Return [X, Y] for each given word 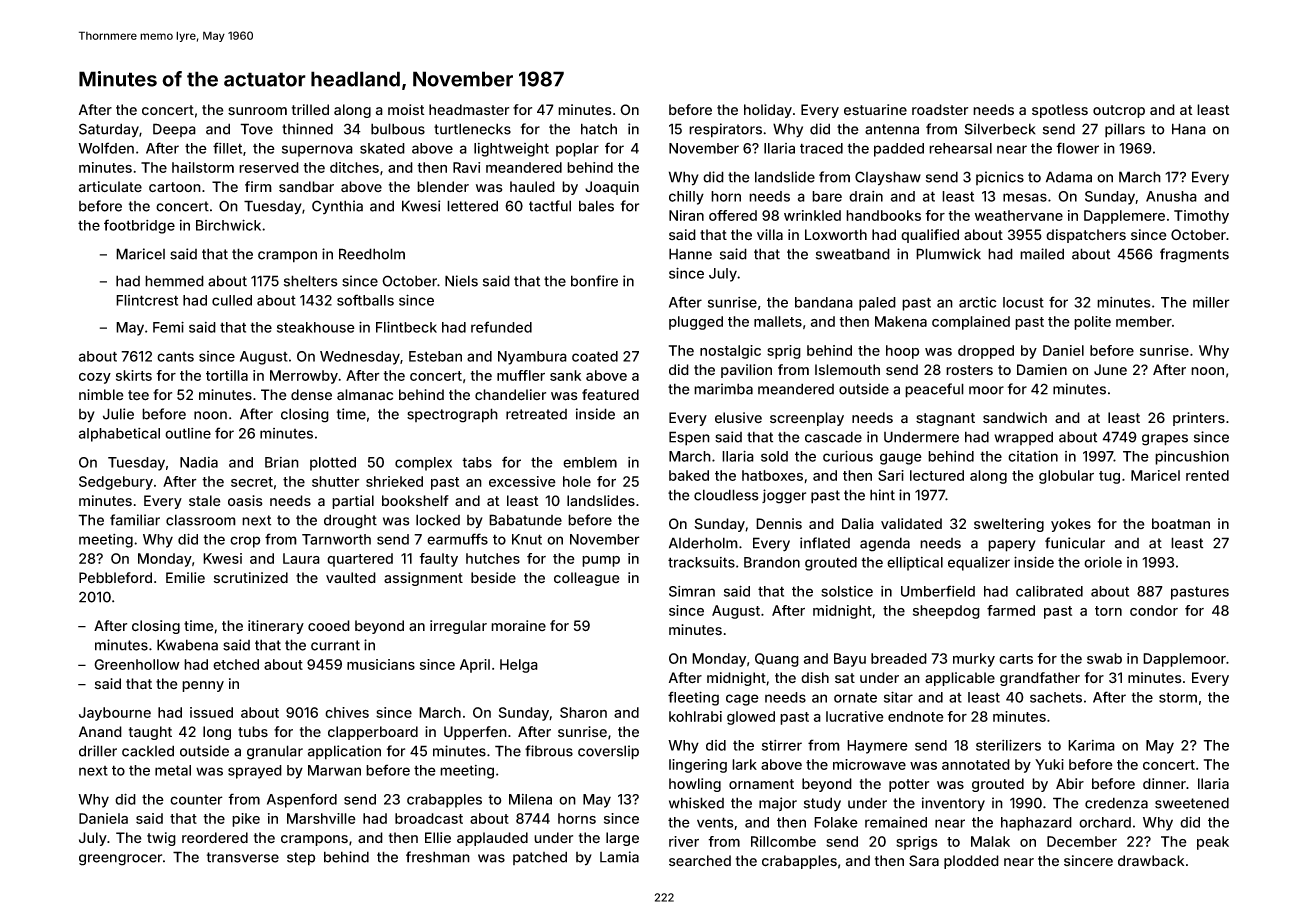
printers [1199, 419]
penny [203, 686]
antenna [892, 129]
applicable [960, 679]
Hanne [690, 254]
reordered [215, 838]
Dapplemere [1124, 217]
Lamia [619, 857]
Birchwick [228, 225]
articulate [110, 187]
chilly [686, 198]
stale [205, 500]
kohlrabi [695, 716]
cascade [833, 437]
